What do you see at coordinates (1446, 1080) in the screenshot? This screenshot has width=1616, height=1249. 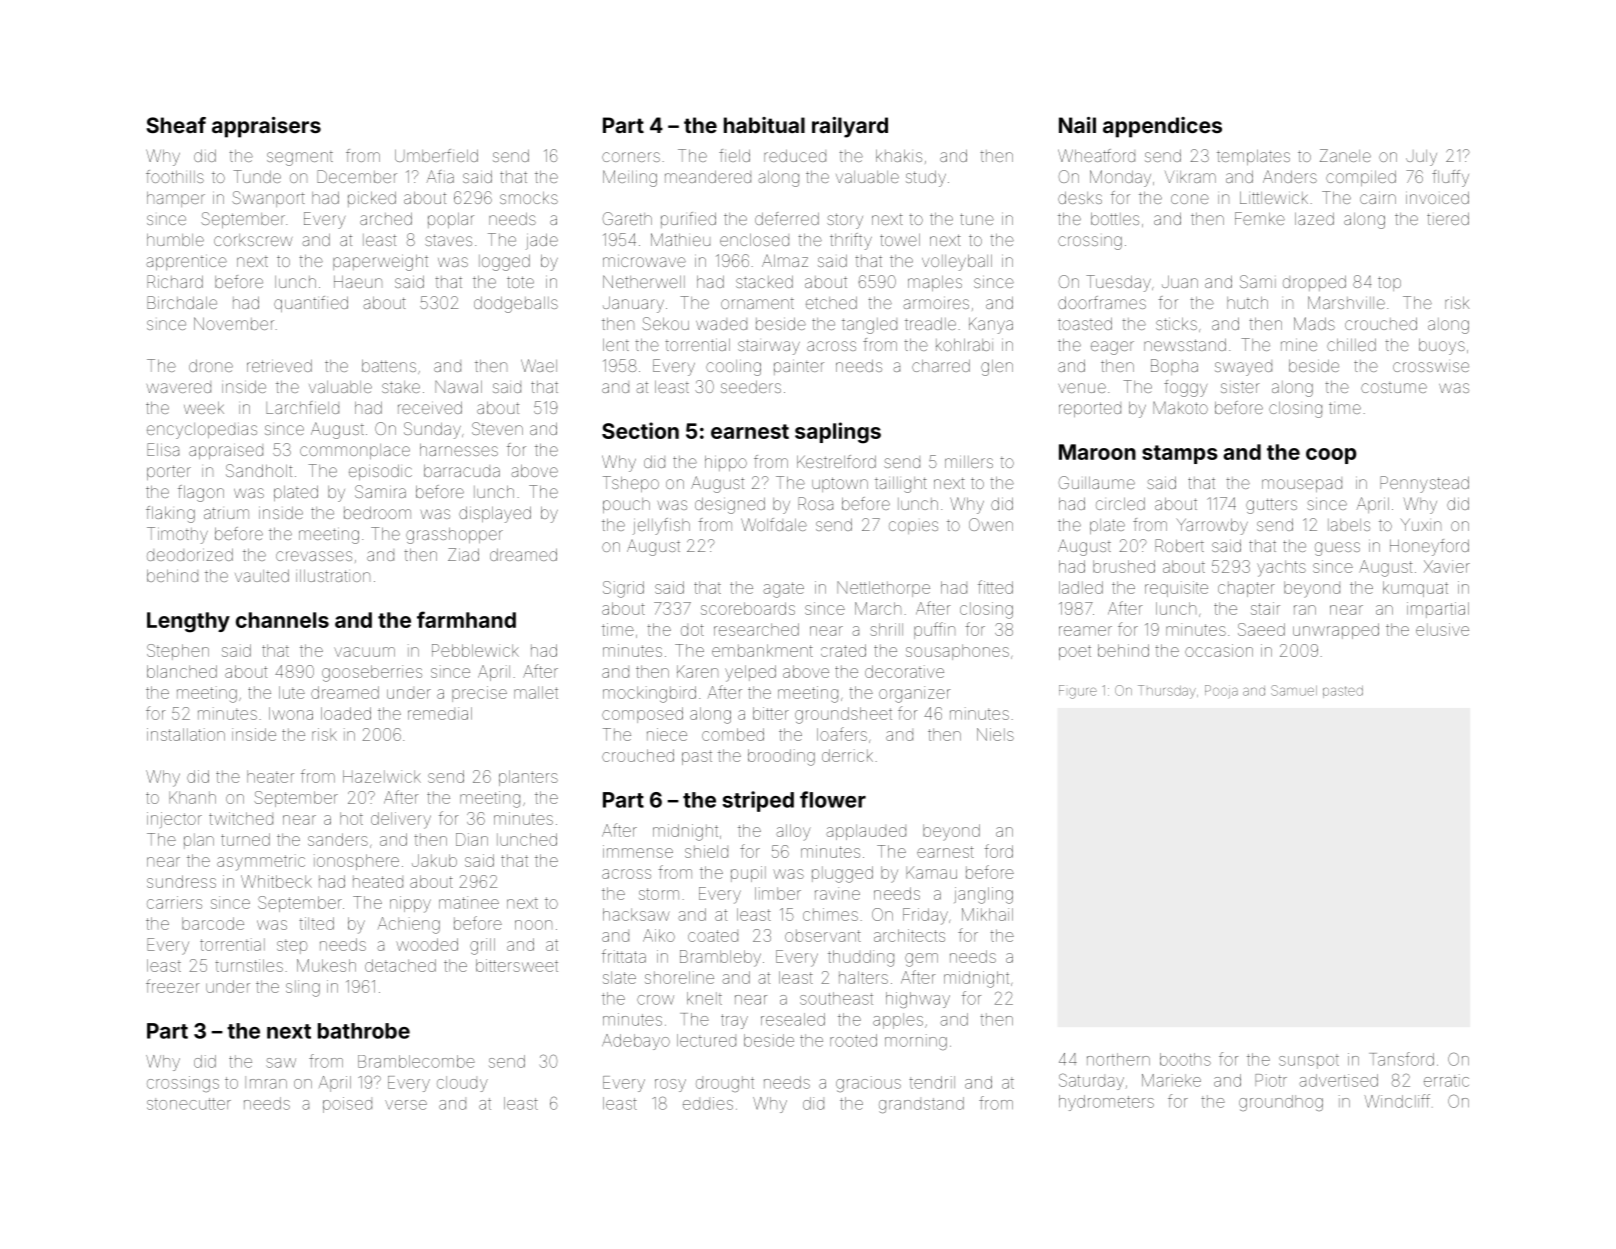 I see `erratic` at bounding box center [1446, 1080].
